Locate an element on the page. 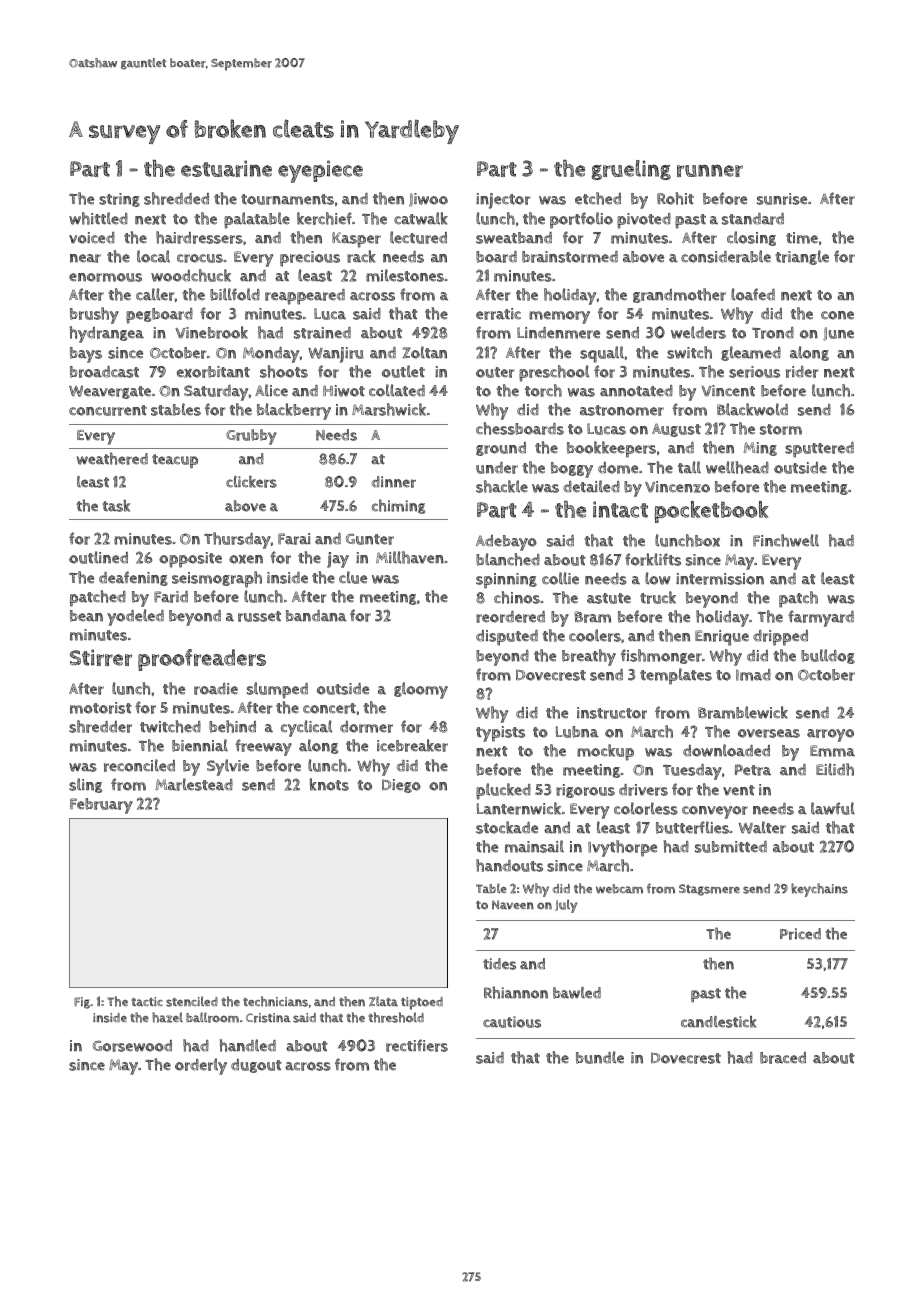 This image has height=1314, width=924. runner is located at coordinates (710, 171).
